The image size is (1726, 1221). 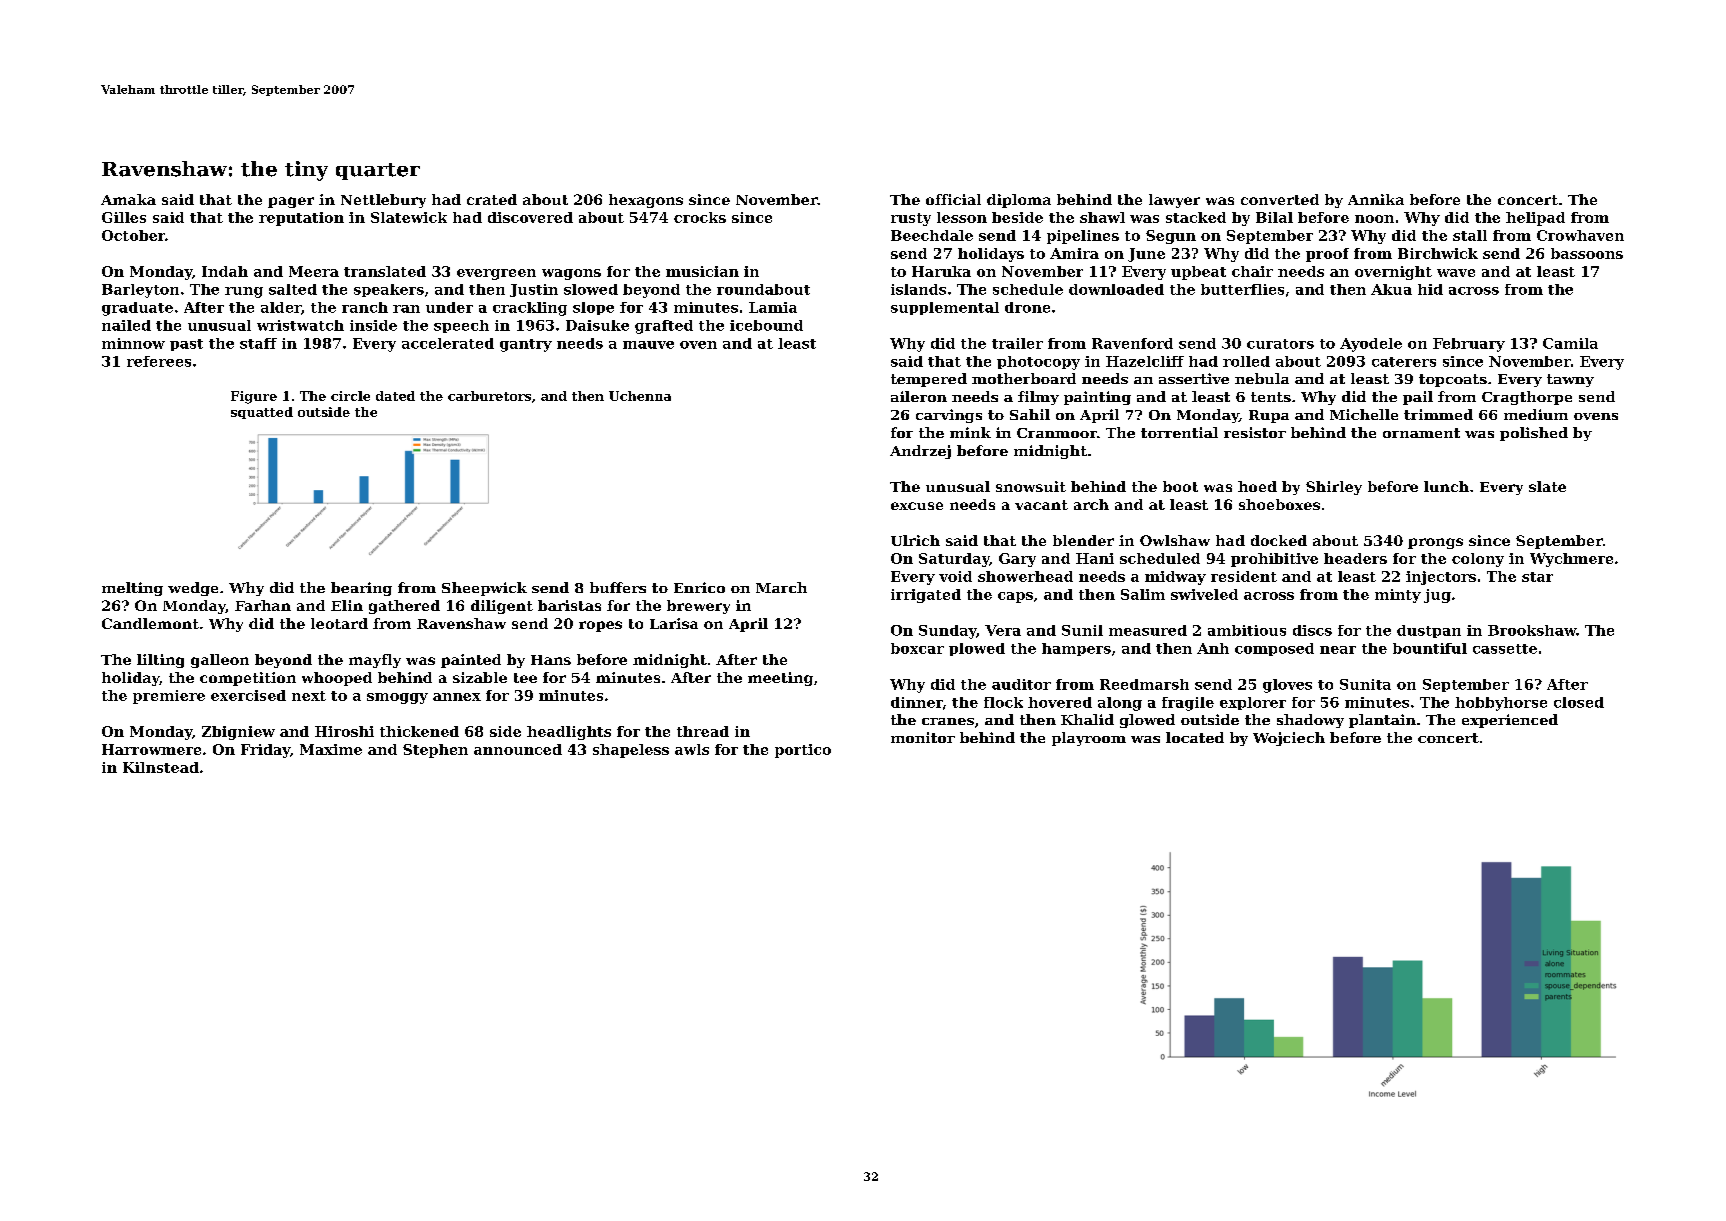 What do you see at coordinates (471, 661) in the document?
I see `painted` at bounding box center [471, 661].
